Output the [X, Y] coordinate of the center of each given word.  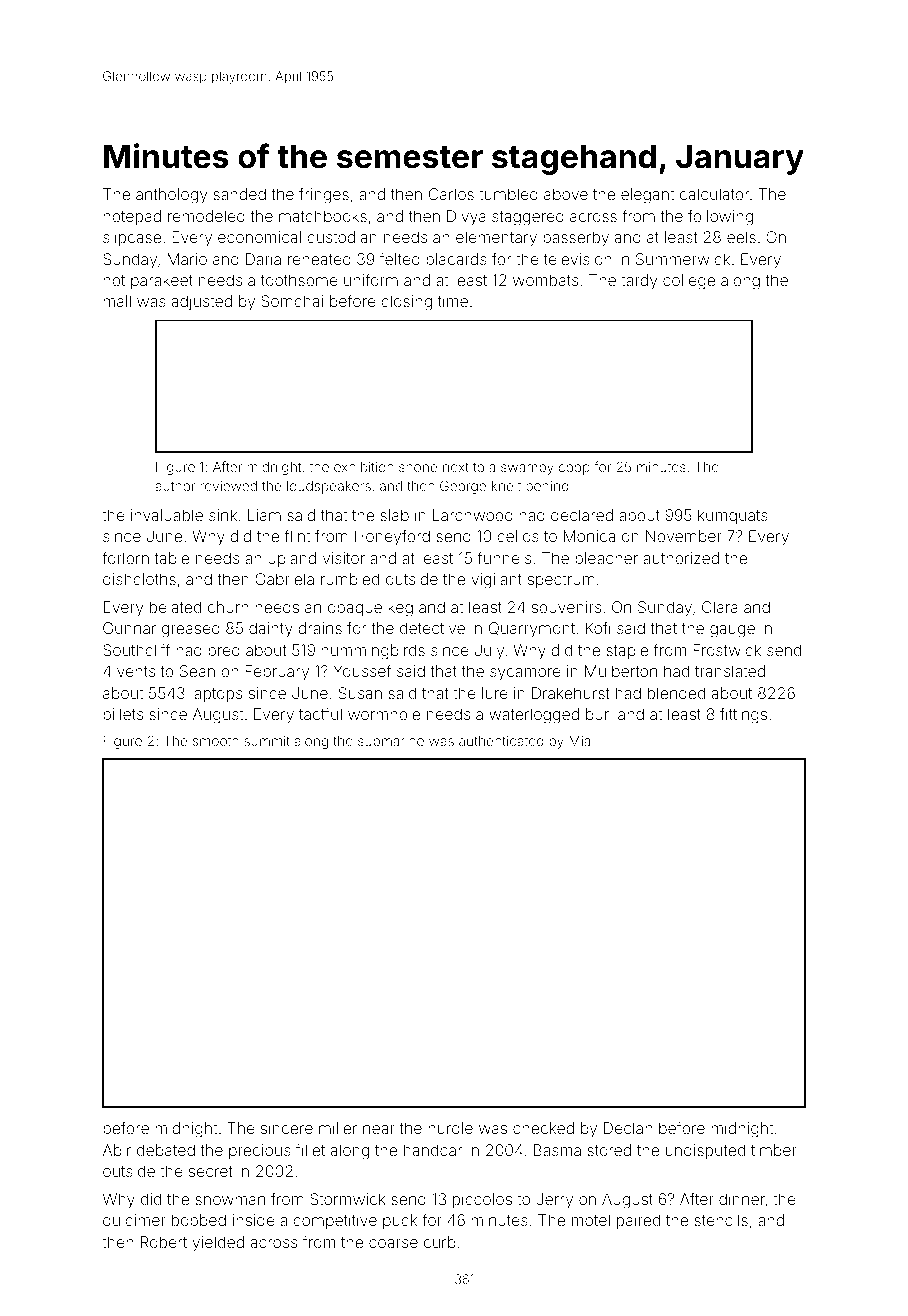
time [453, 301]
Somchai [292, 301]
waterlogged [534, 716]
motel [591, 1220]
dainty [271, 630]
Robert [164, 1242]
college [689, 282]
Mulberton [621, 671]
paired [638, 1221]
